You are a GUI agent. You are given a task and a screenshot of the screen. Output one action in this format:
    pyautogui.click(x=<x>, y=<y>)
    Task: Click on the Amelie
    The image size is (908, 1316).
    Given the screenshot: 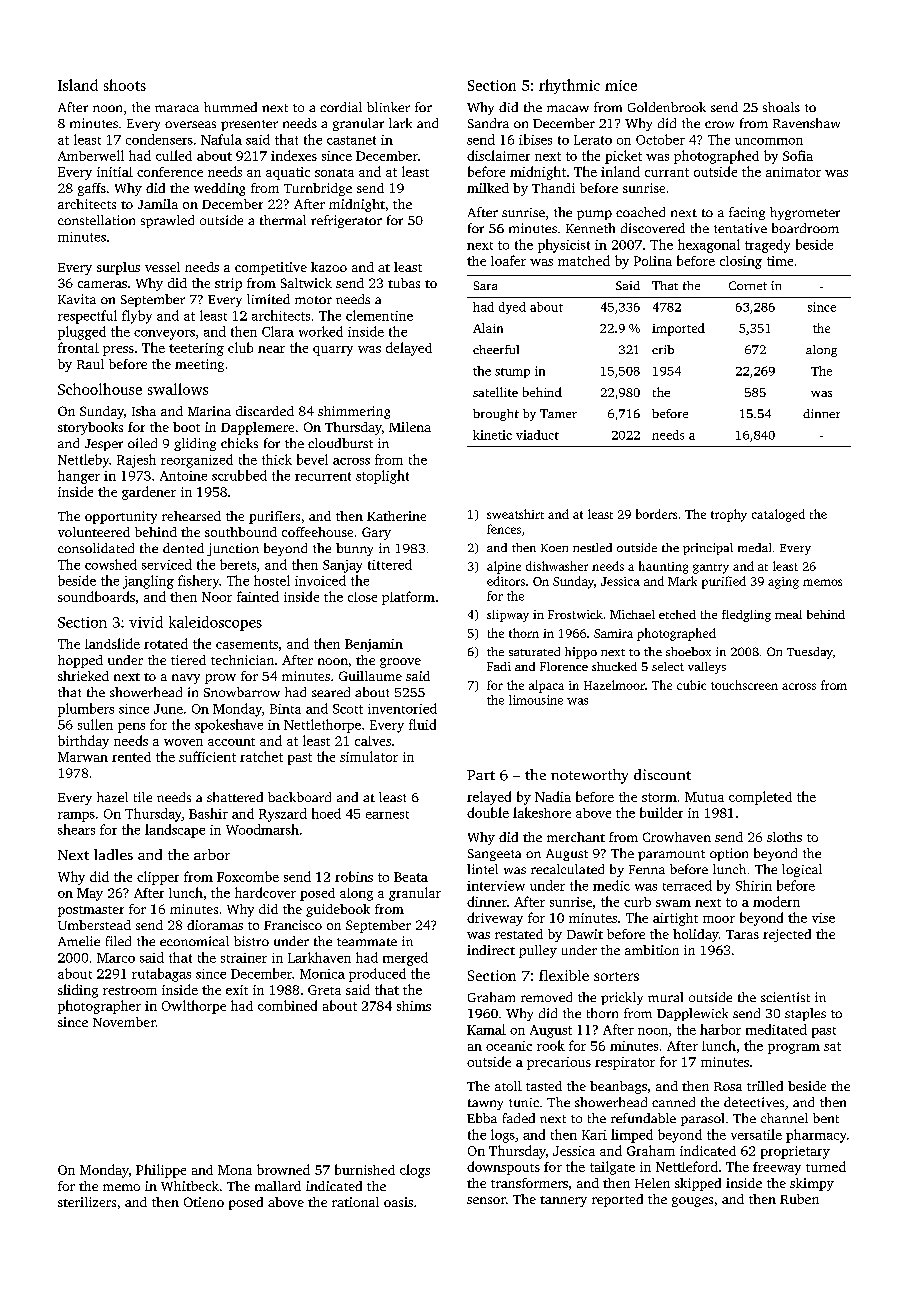 What is the action you would take?
    pyautogui.click(x=79, y=941)
